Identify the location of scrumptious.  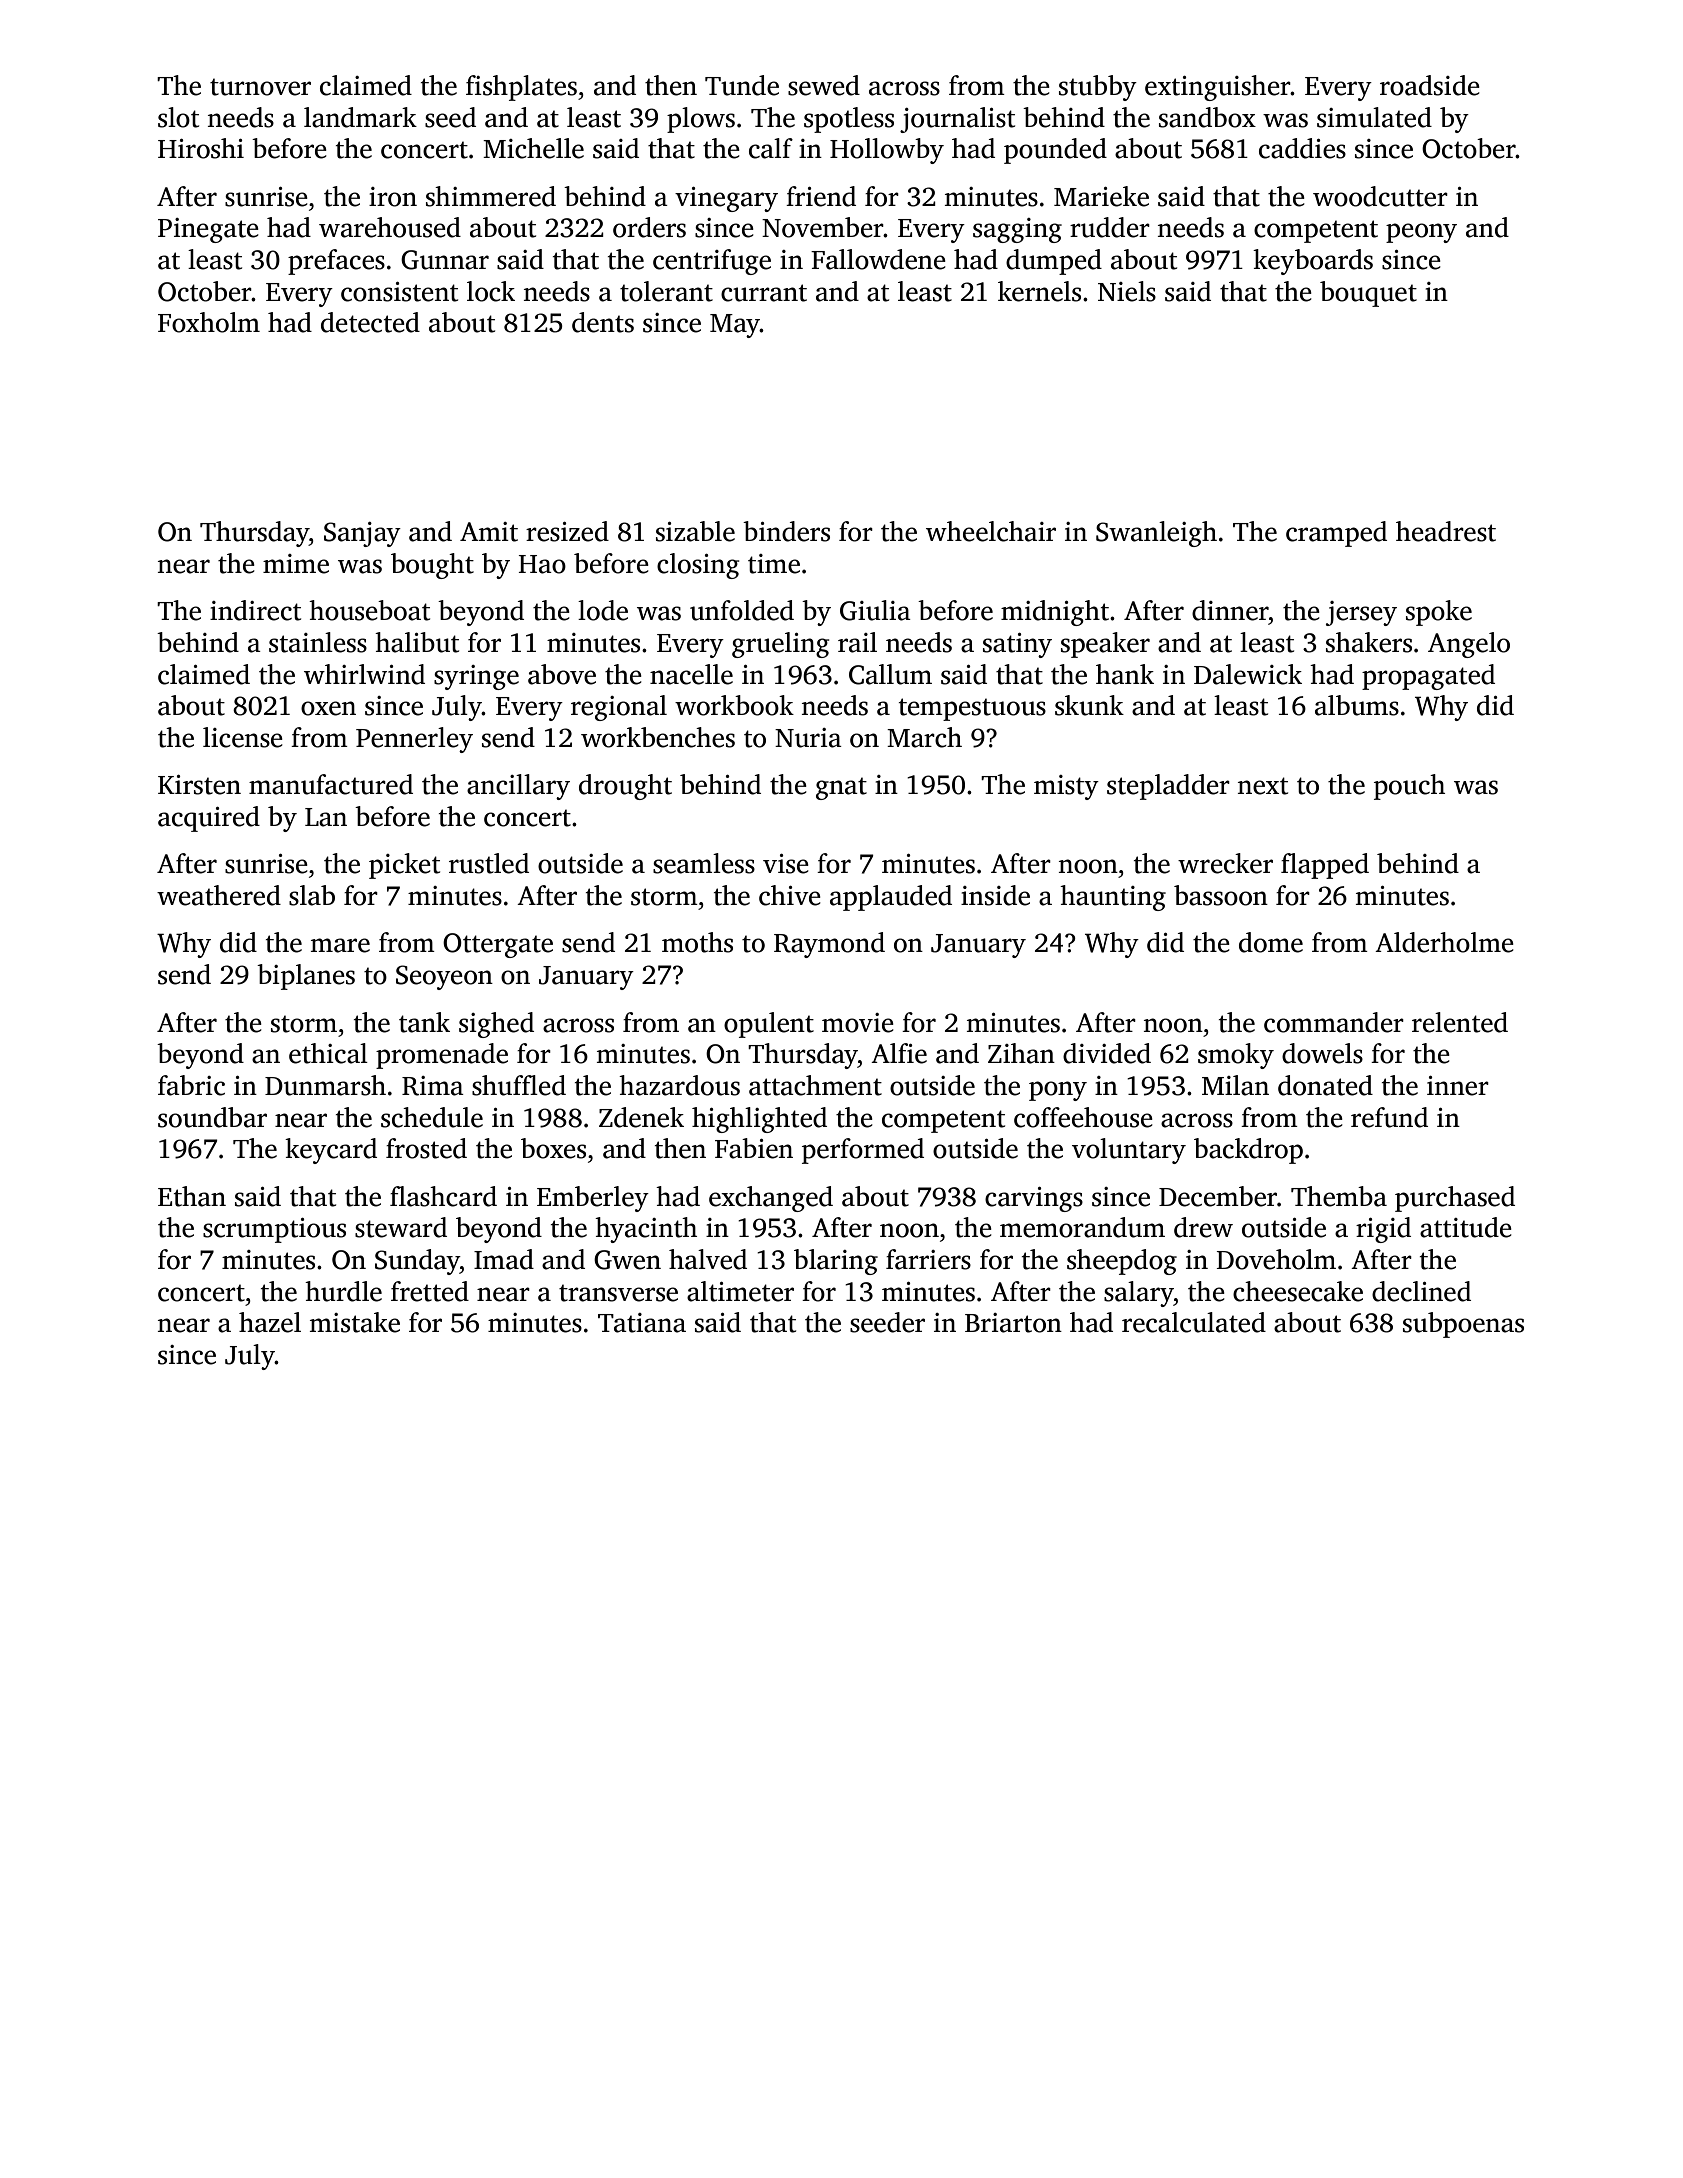
(274, 1230).
